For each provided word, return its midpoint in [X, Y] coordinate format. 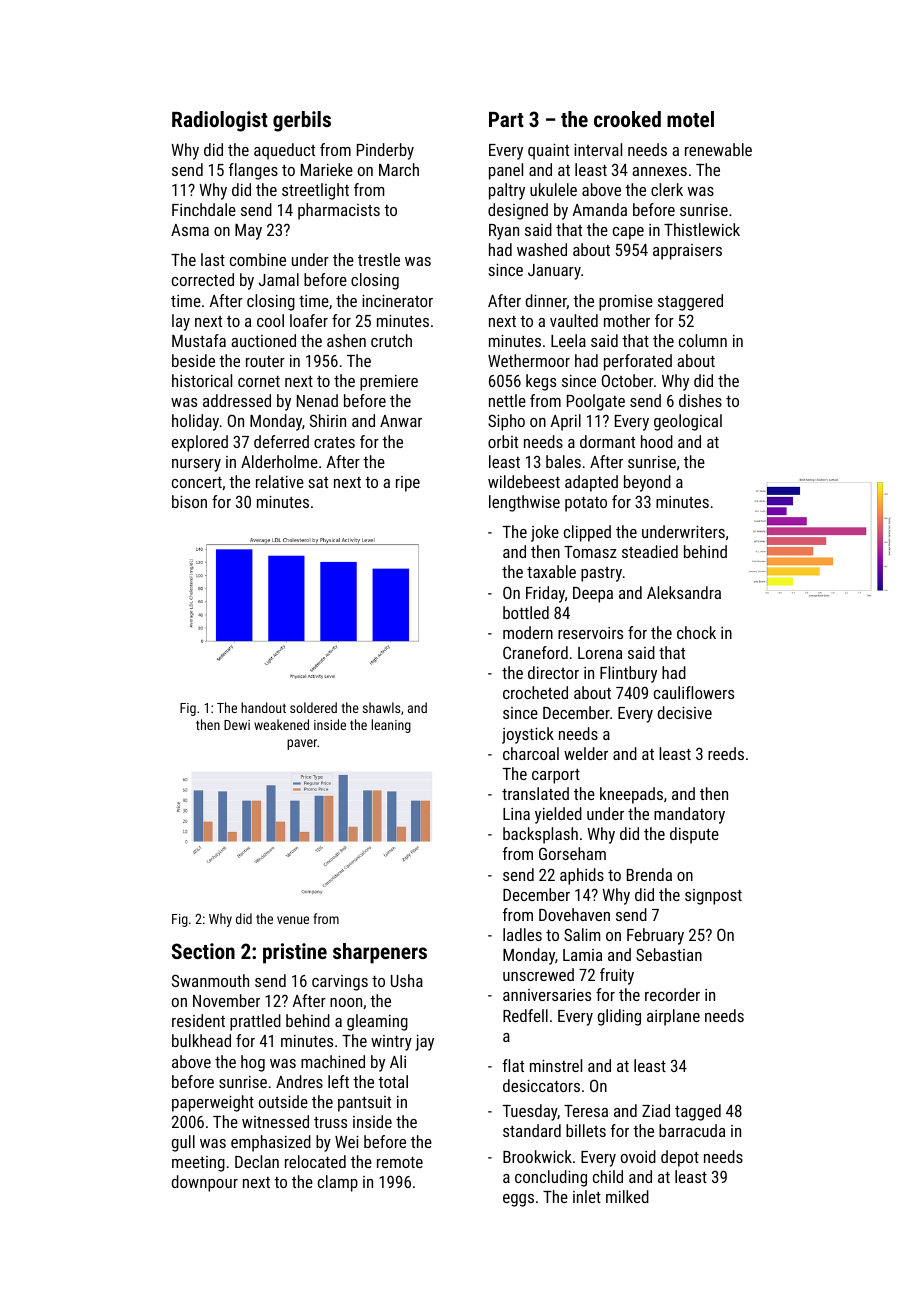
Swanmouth [210, 980]
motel [690, 119]
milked [627, 1196]
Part [506, 119]
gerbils [302, 121]
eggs [518, 1200]
